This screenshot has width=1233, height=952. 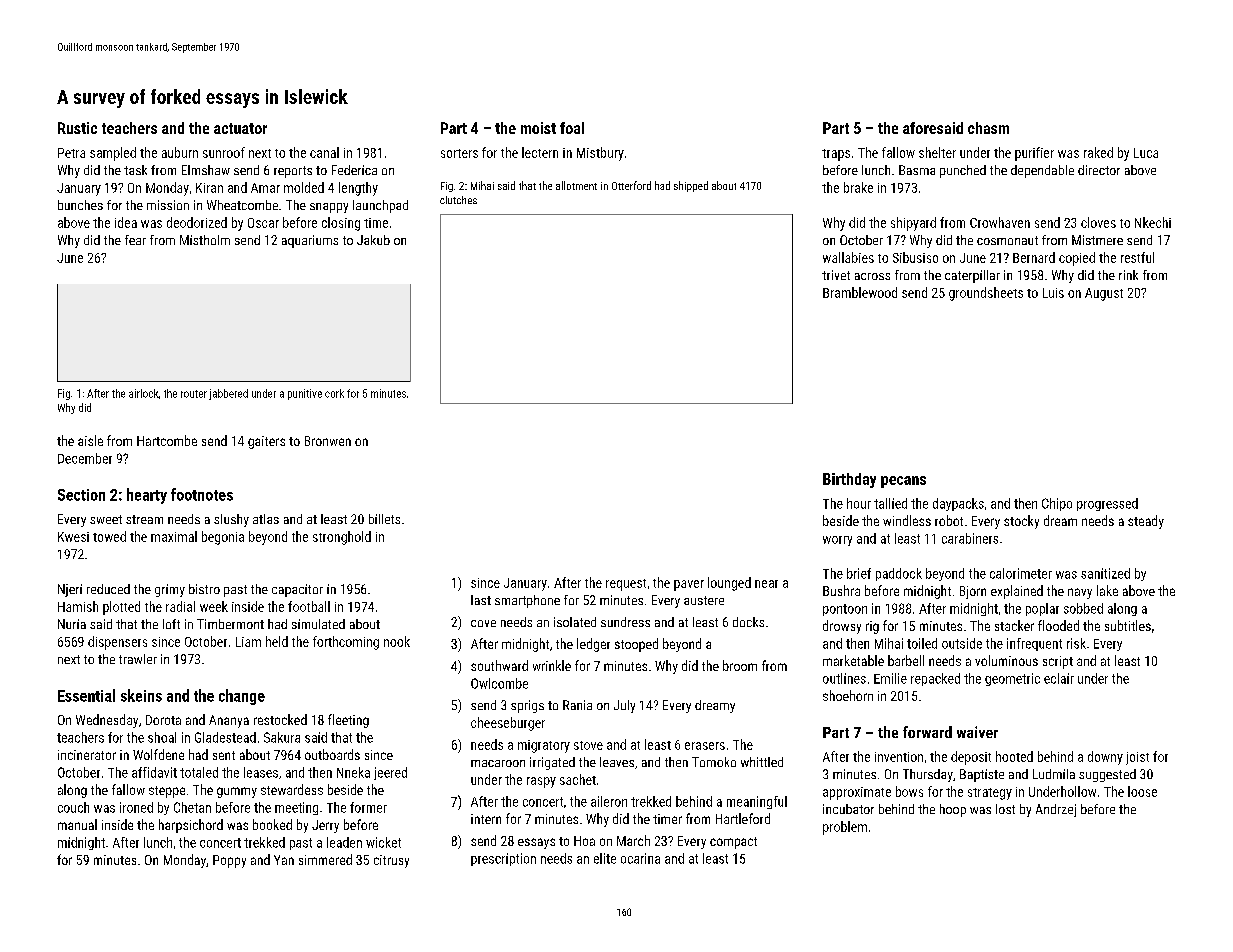 I want to click on December, so click(x=85, y=458).
